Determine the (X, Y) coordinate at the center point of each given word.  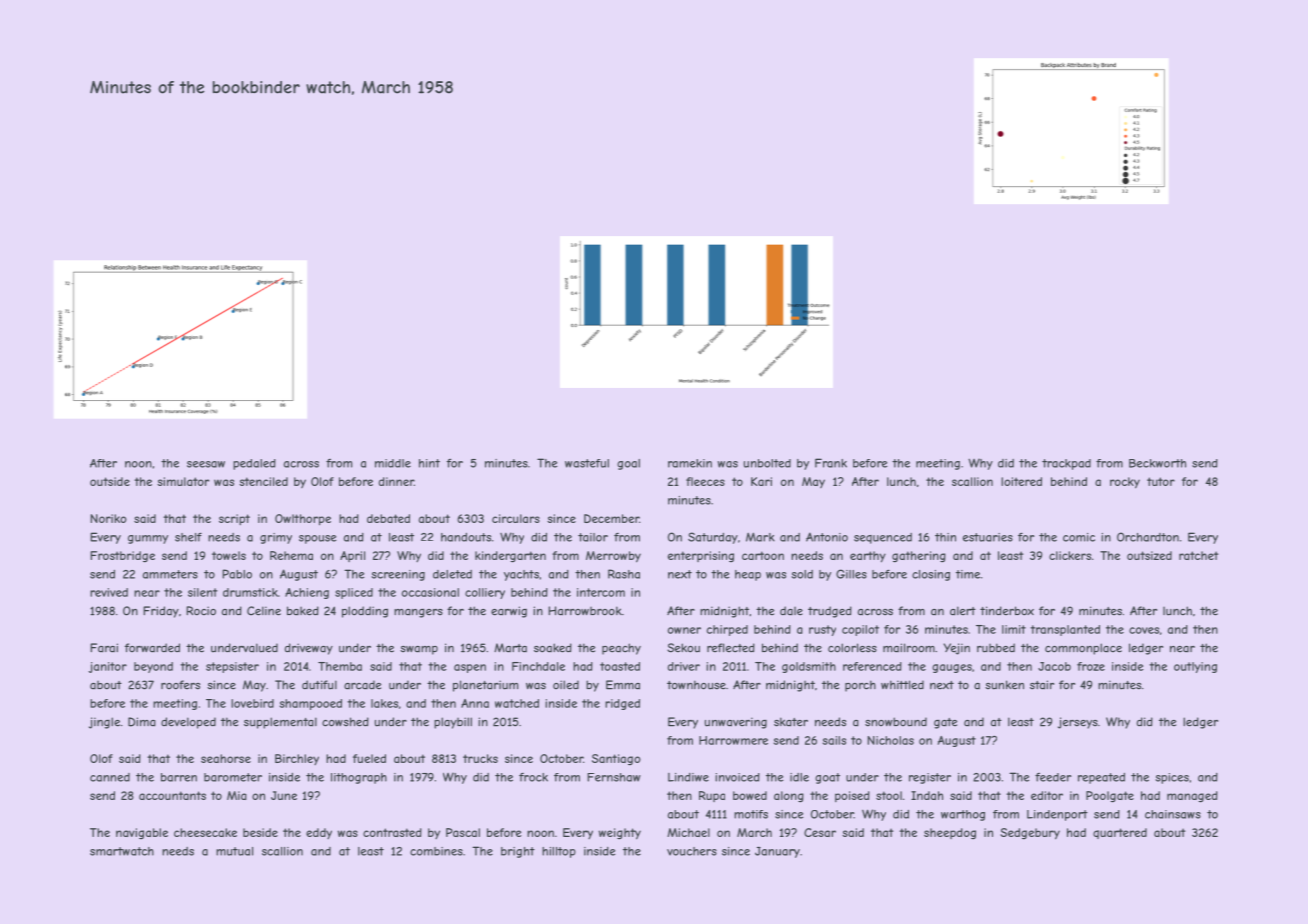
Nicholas (890, 740)
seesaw (206, 464)
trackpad (1066, 464)
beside (260, 832)
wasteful (587, 463)
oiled (566, 685)
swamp (419, 650)
